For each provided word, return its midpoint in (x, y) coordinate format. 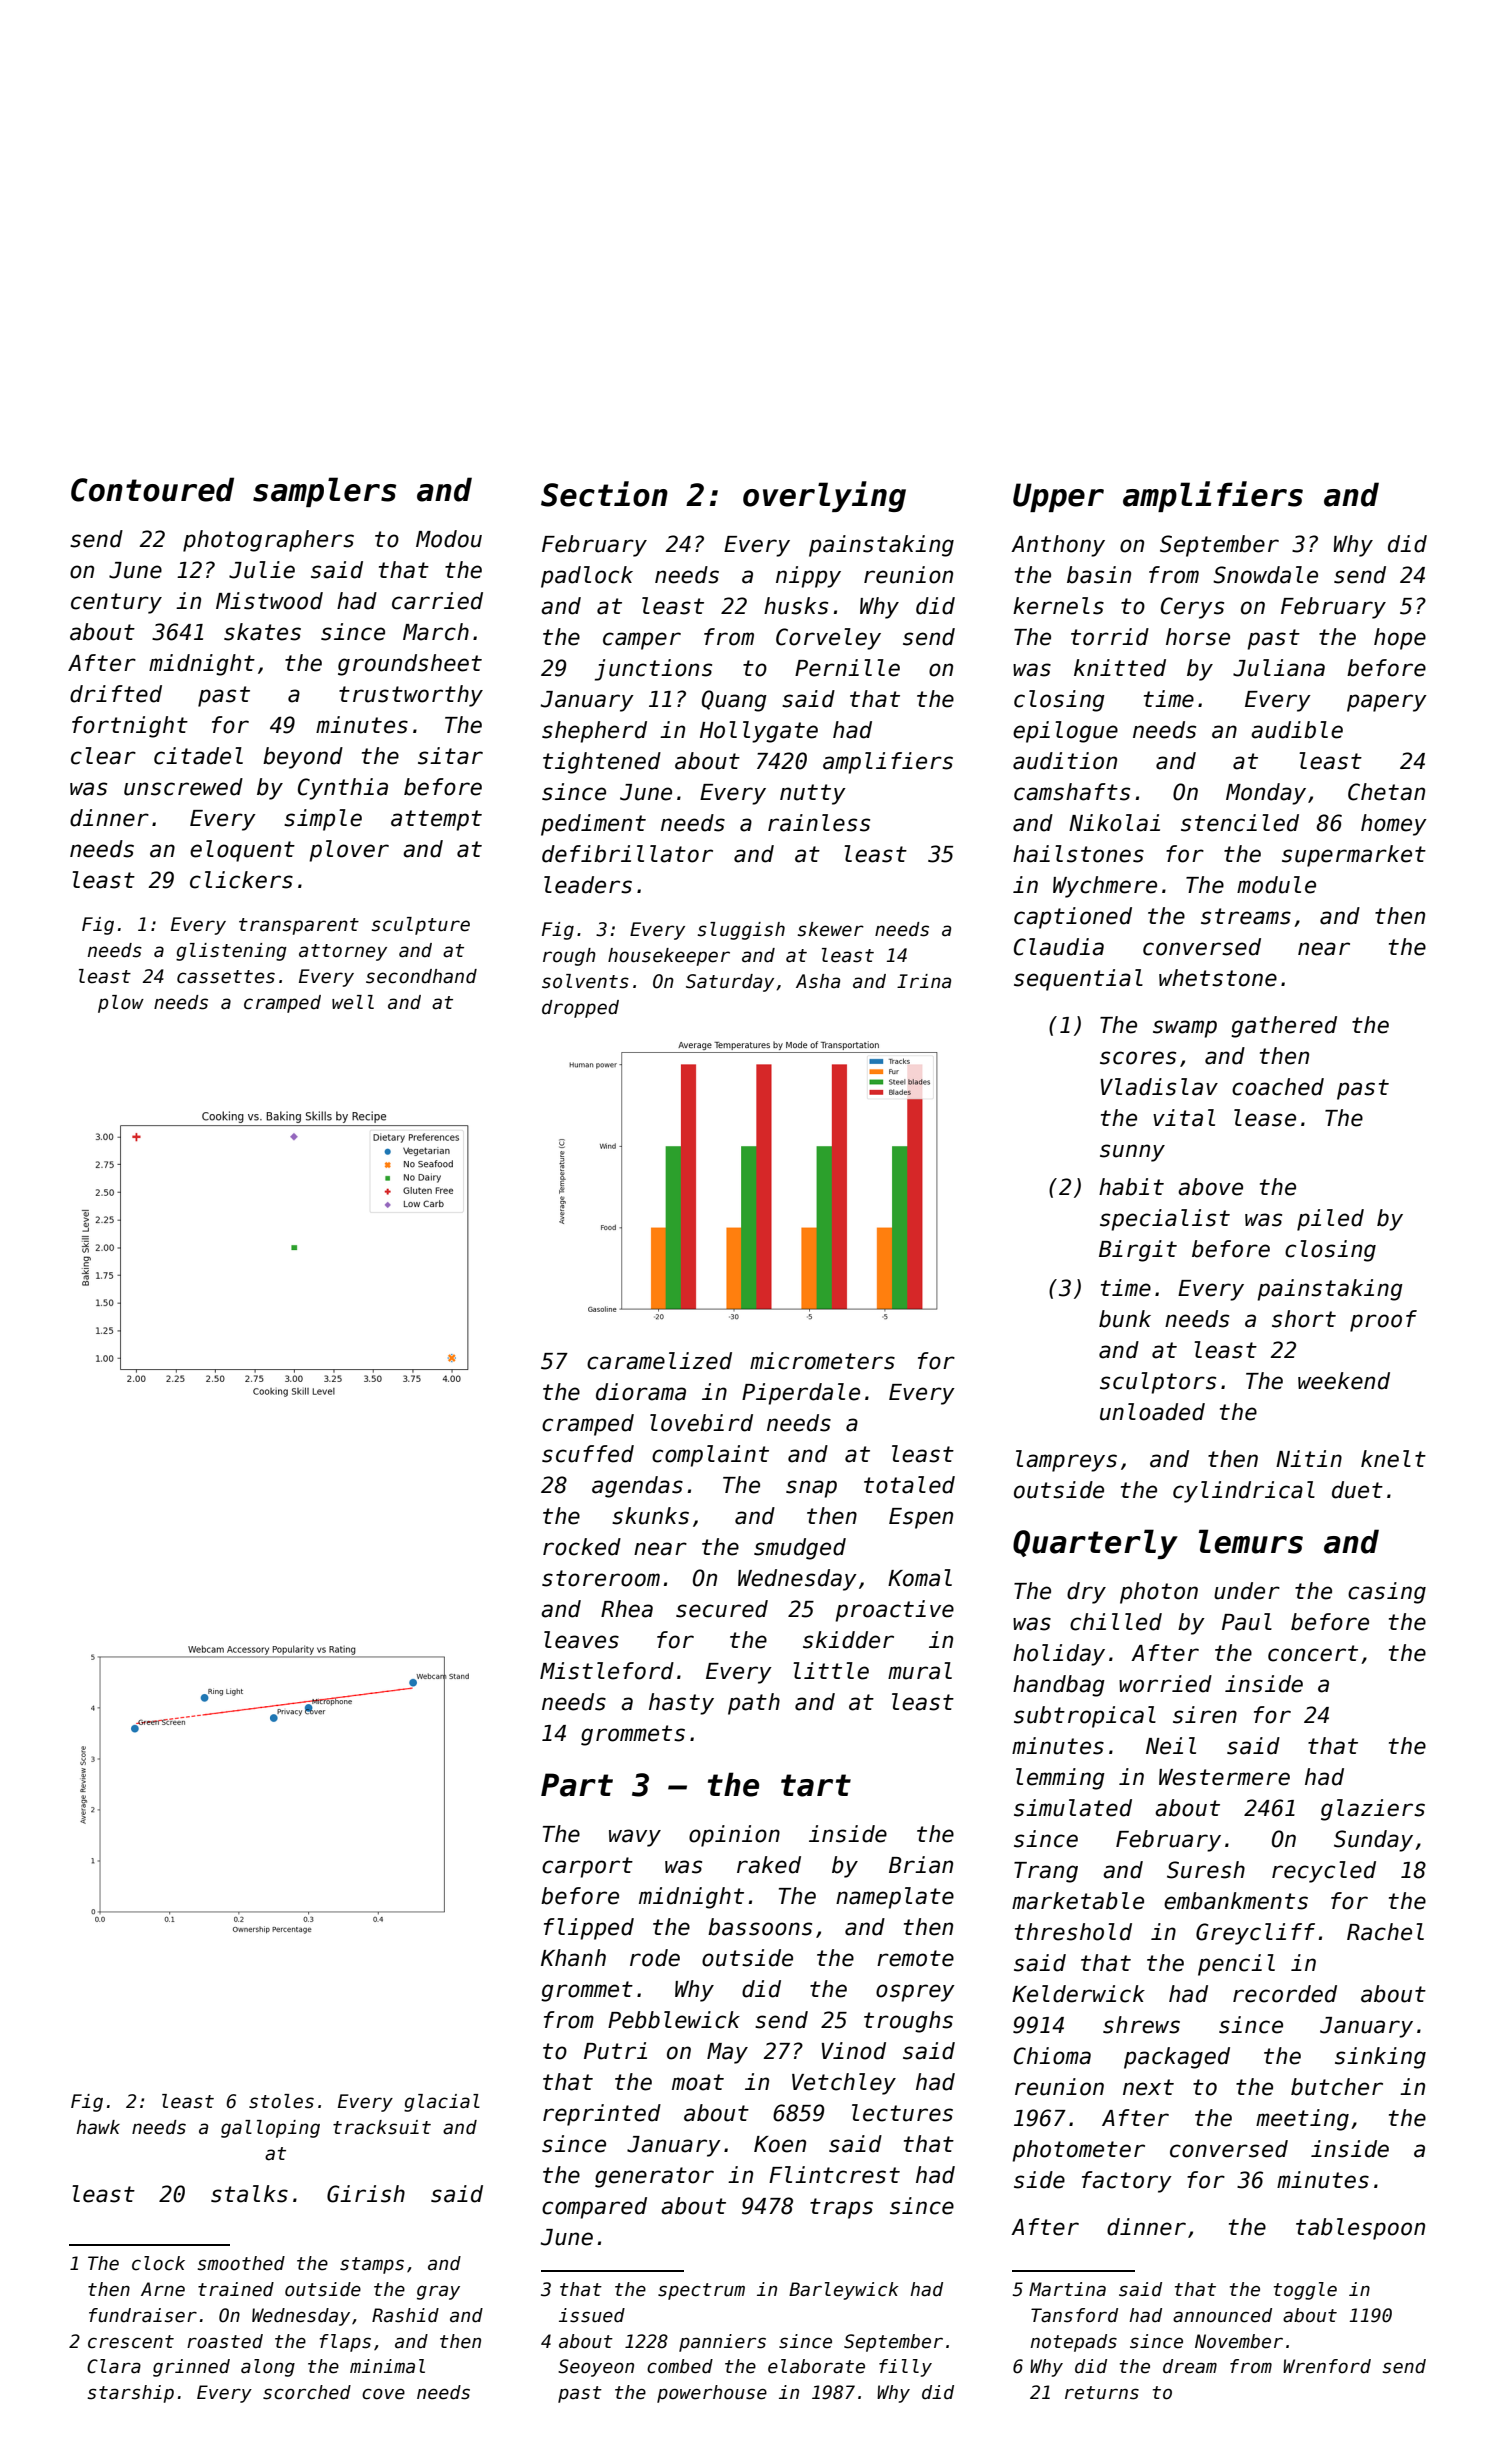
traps (841, 2208)
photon (1159, 1593)
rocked (582, 1547)
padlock (587, 577)
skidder (848, 1640)
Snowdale (1265, 575)
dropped (580, 1009)
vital (1184, 1118)
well (353, 1002)
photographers (268, 541)
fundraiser (143, 2315)
